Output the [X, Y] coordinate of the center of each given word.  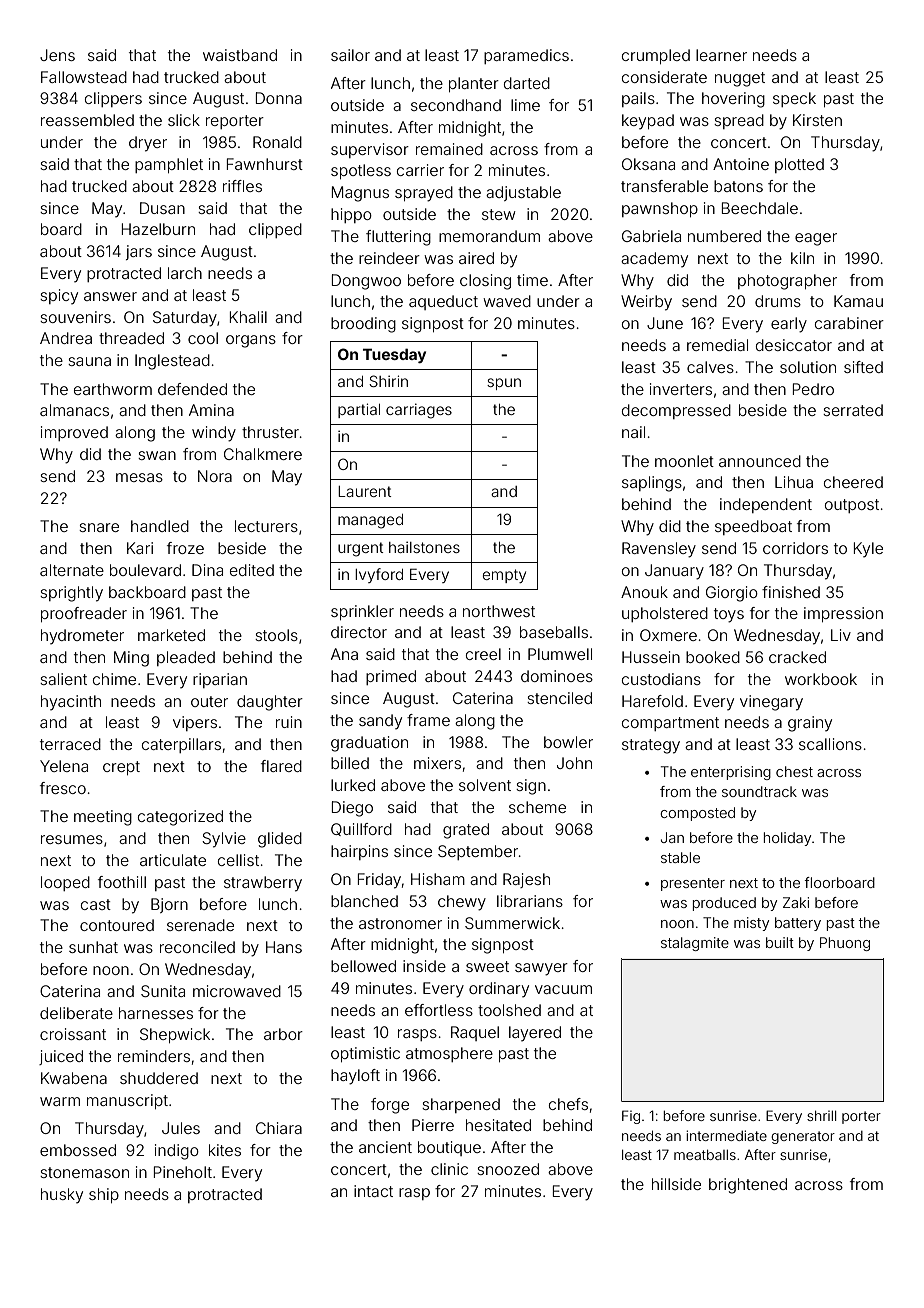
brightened [748, 1186]
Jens [57, 55]
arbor [283, 1034]
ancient [385, 1147]
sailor [350, 55]
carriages [419, 411]
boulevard [145, 570]
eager [816, 239]
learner [721, 55]
